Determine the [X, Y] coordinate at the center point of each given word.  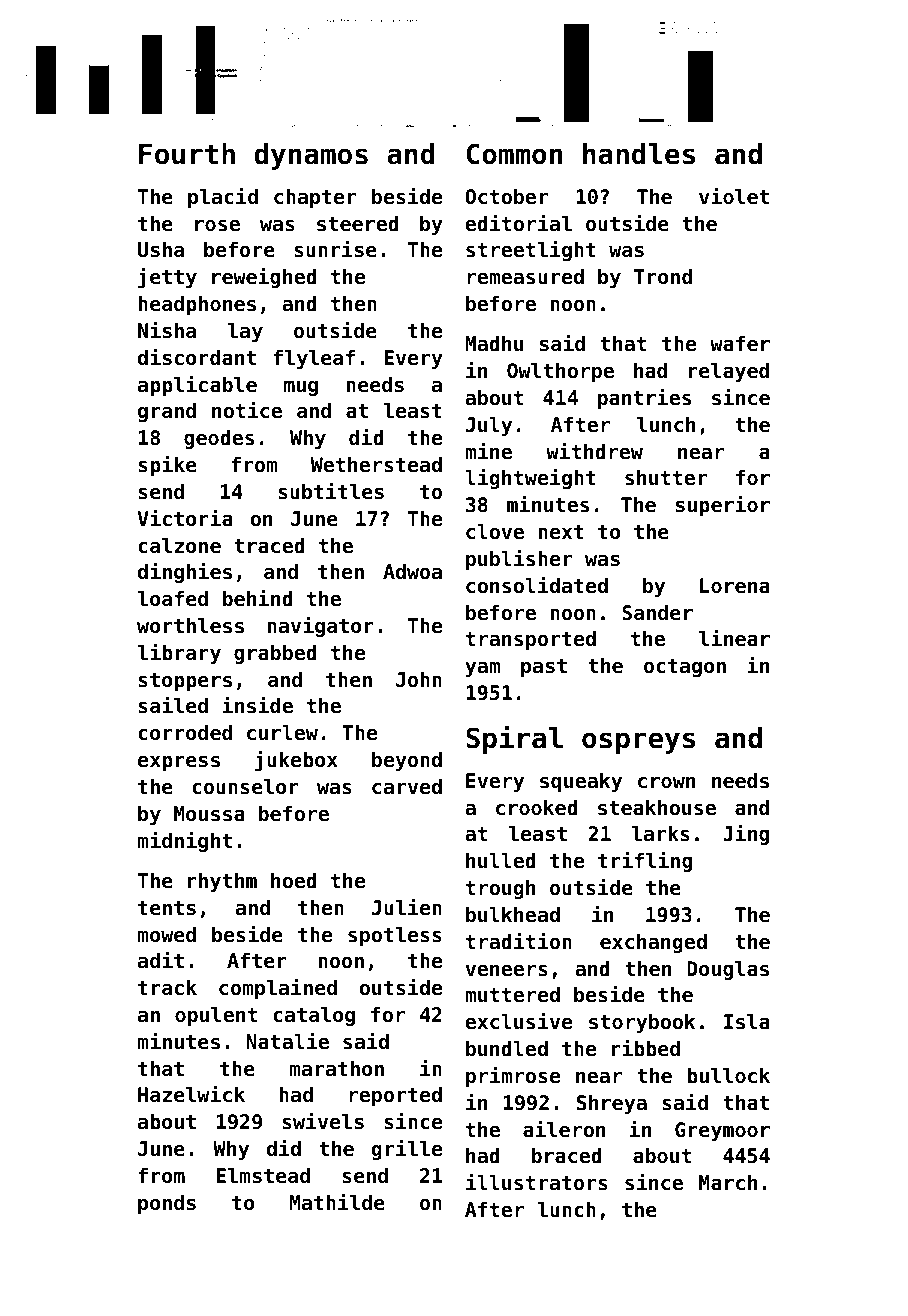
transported [531, 640]
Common [514, 154]
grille [406, 1149]
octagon [685, 668]
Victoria [185, 518]
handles [639, 154]
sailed [173, 705]
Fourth [187, 154]
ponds [167, 1204]
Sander [657, 613]
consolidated [537, 585]
